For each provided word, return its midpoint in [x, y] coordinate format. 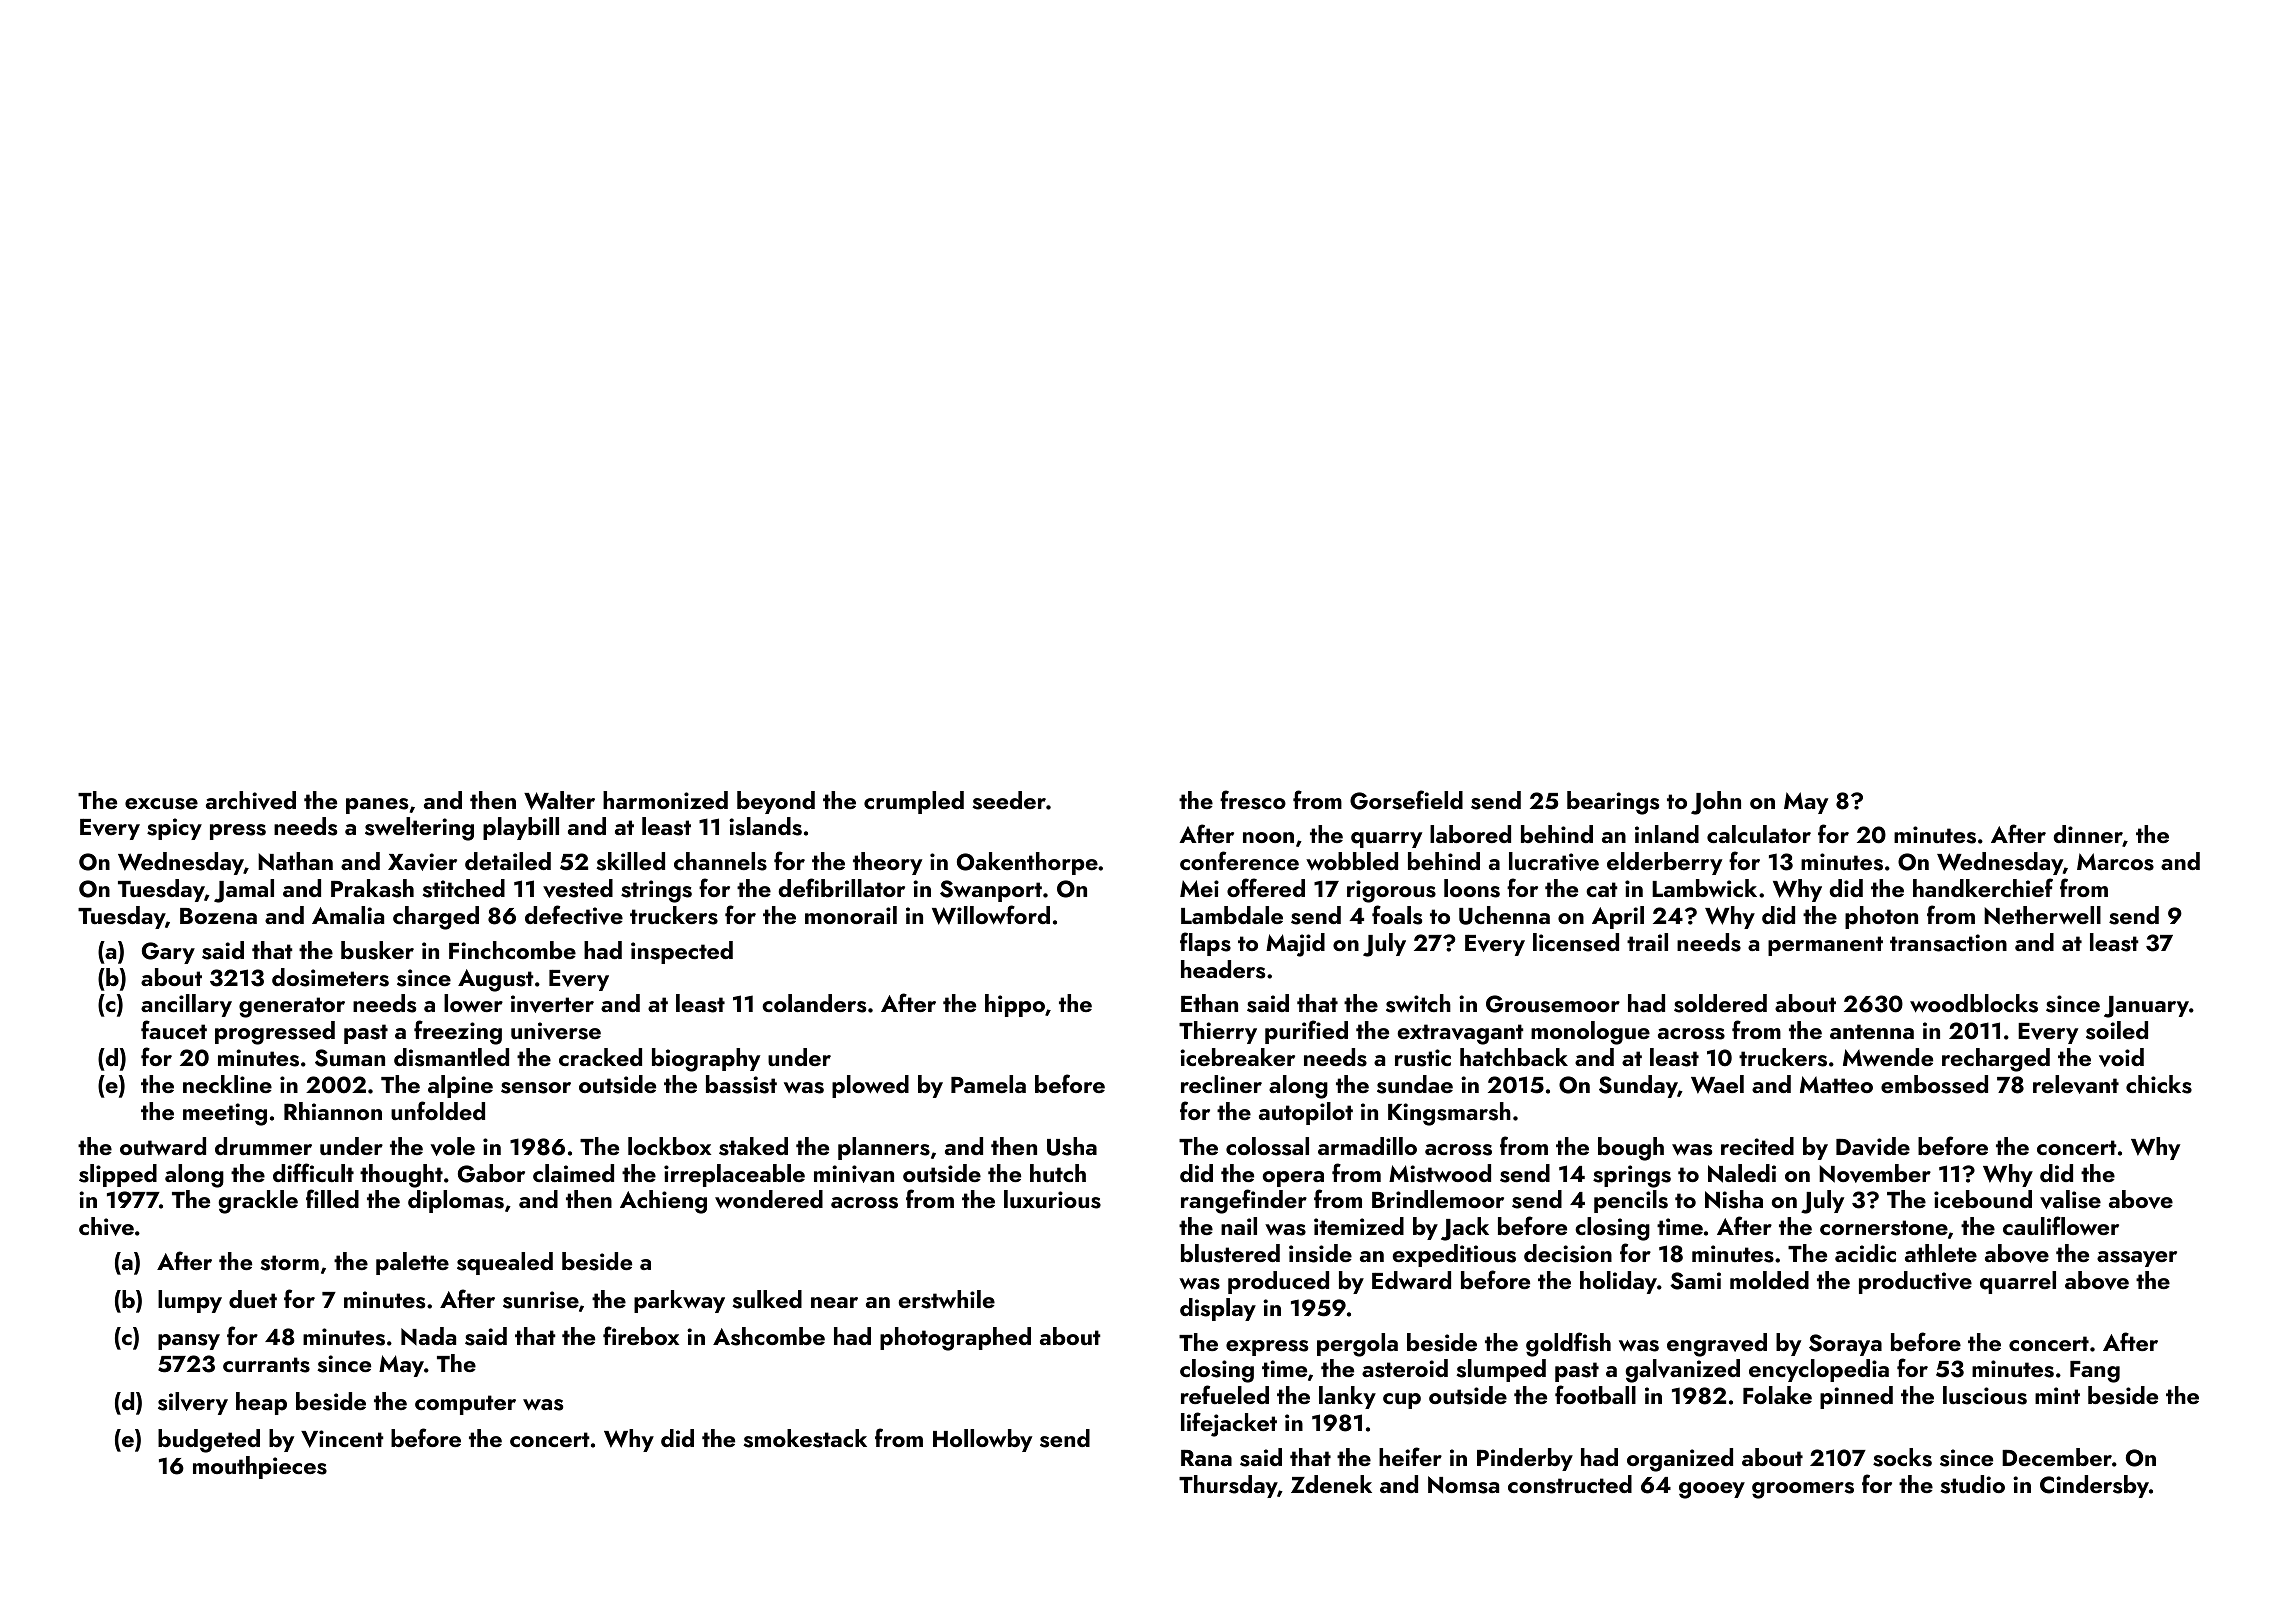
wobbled [1352, 861]
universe [556, 1031]
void [2121, 1057]
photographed [955, 1339]
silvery [193, 1403]
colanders [814, 1003]
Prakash [372, 888]
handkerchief [1983, 887]
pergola [1357, 1345]
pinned [1856, 1397]
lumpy [190, 1301]
